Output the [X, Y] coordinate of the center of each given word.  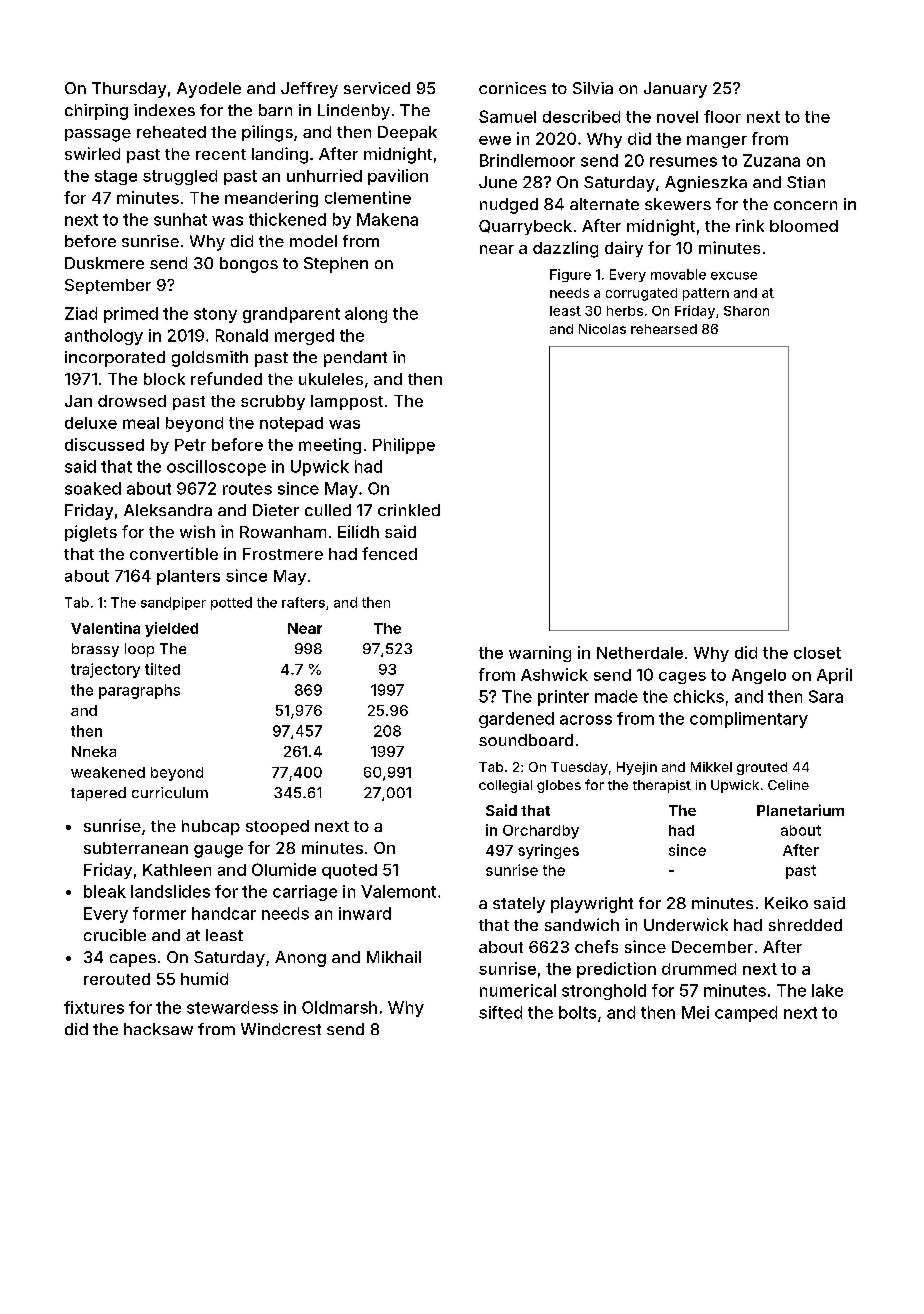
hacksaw [158, 1029]
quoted [349, 871]
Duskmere [104, 263]
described [581, 116]
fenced [389, 553]
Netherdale [640, 653]
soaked [93, 488]
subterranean [136, 848]
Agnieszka [706, 184]
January [675, 90]
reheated [171, 132]
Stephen [336, 265]
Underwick [686, 924]
